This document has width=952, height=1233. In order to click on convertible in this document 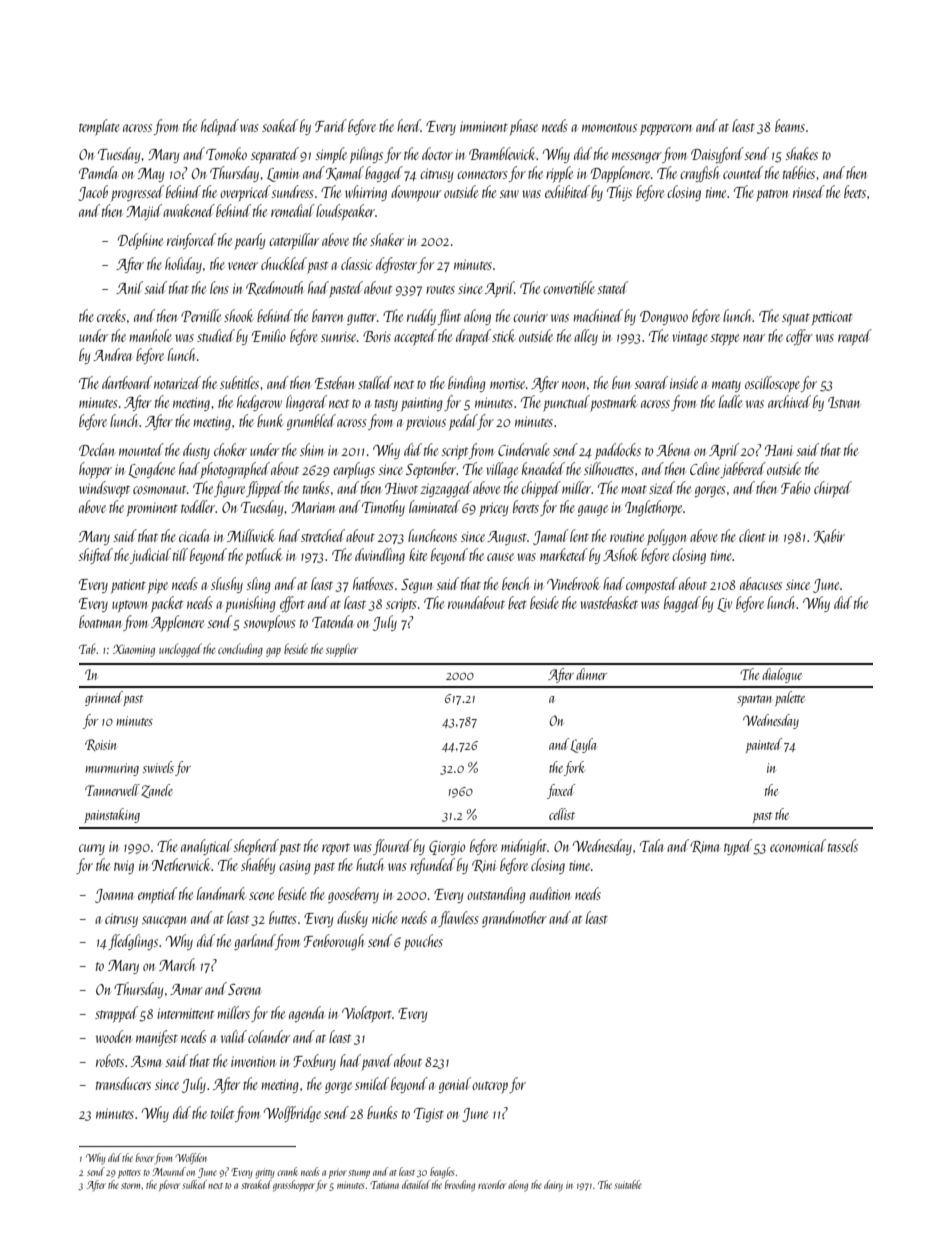, I will do `click(569, 287)`.
